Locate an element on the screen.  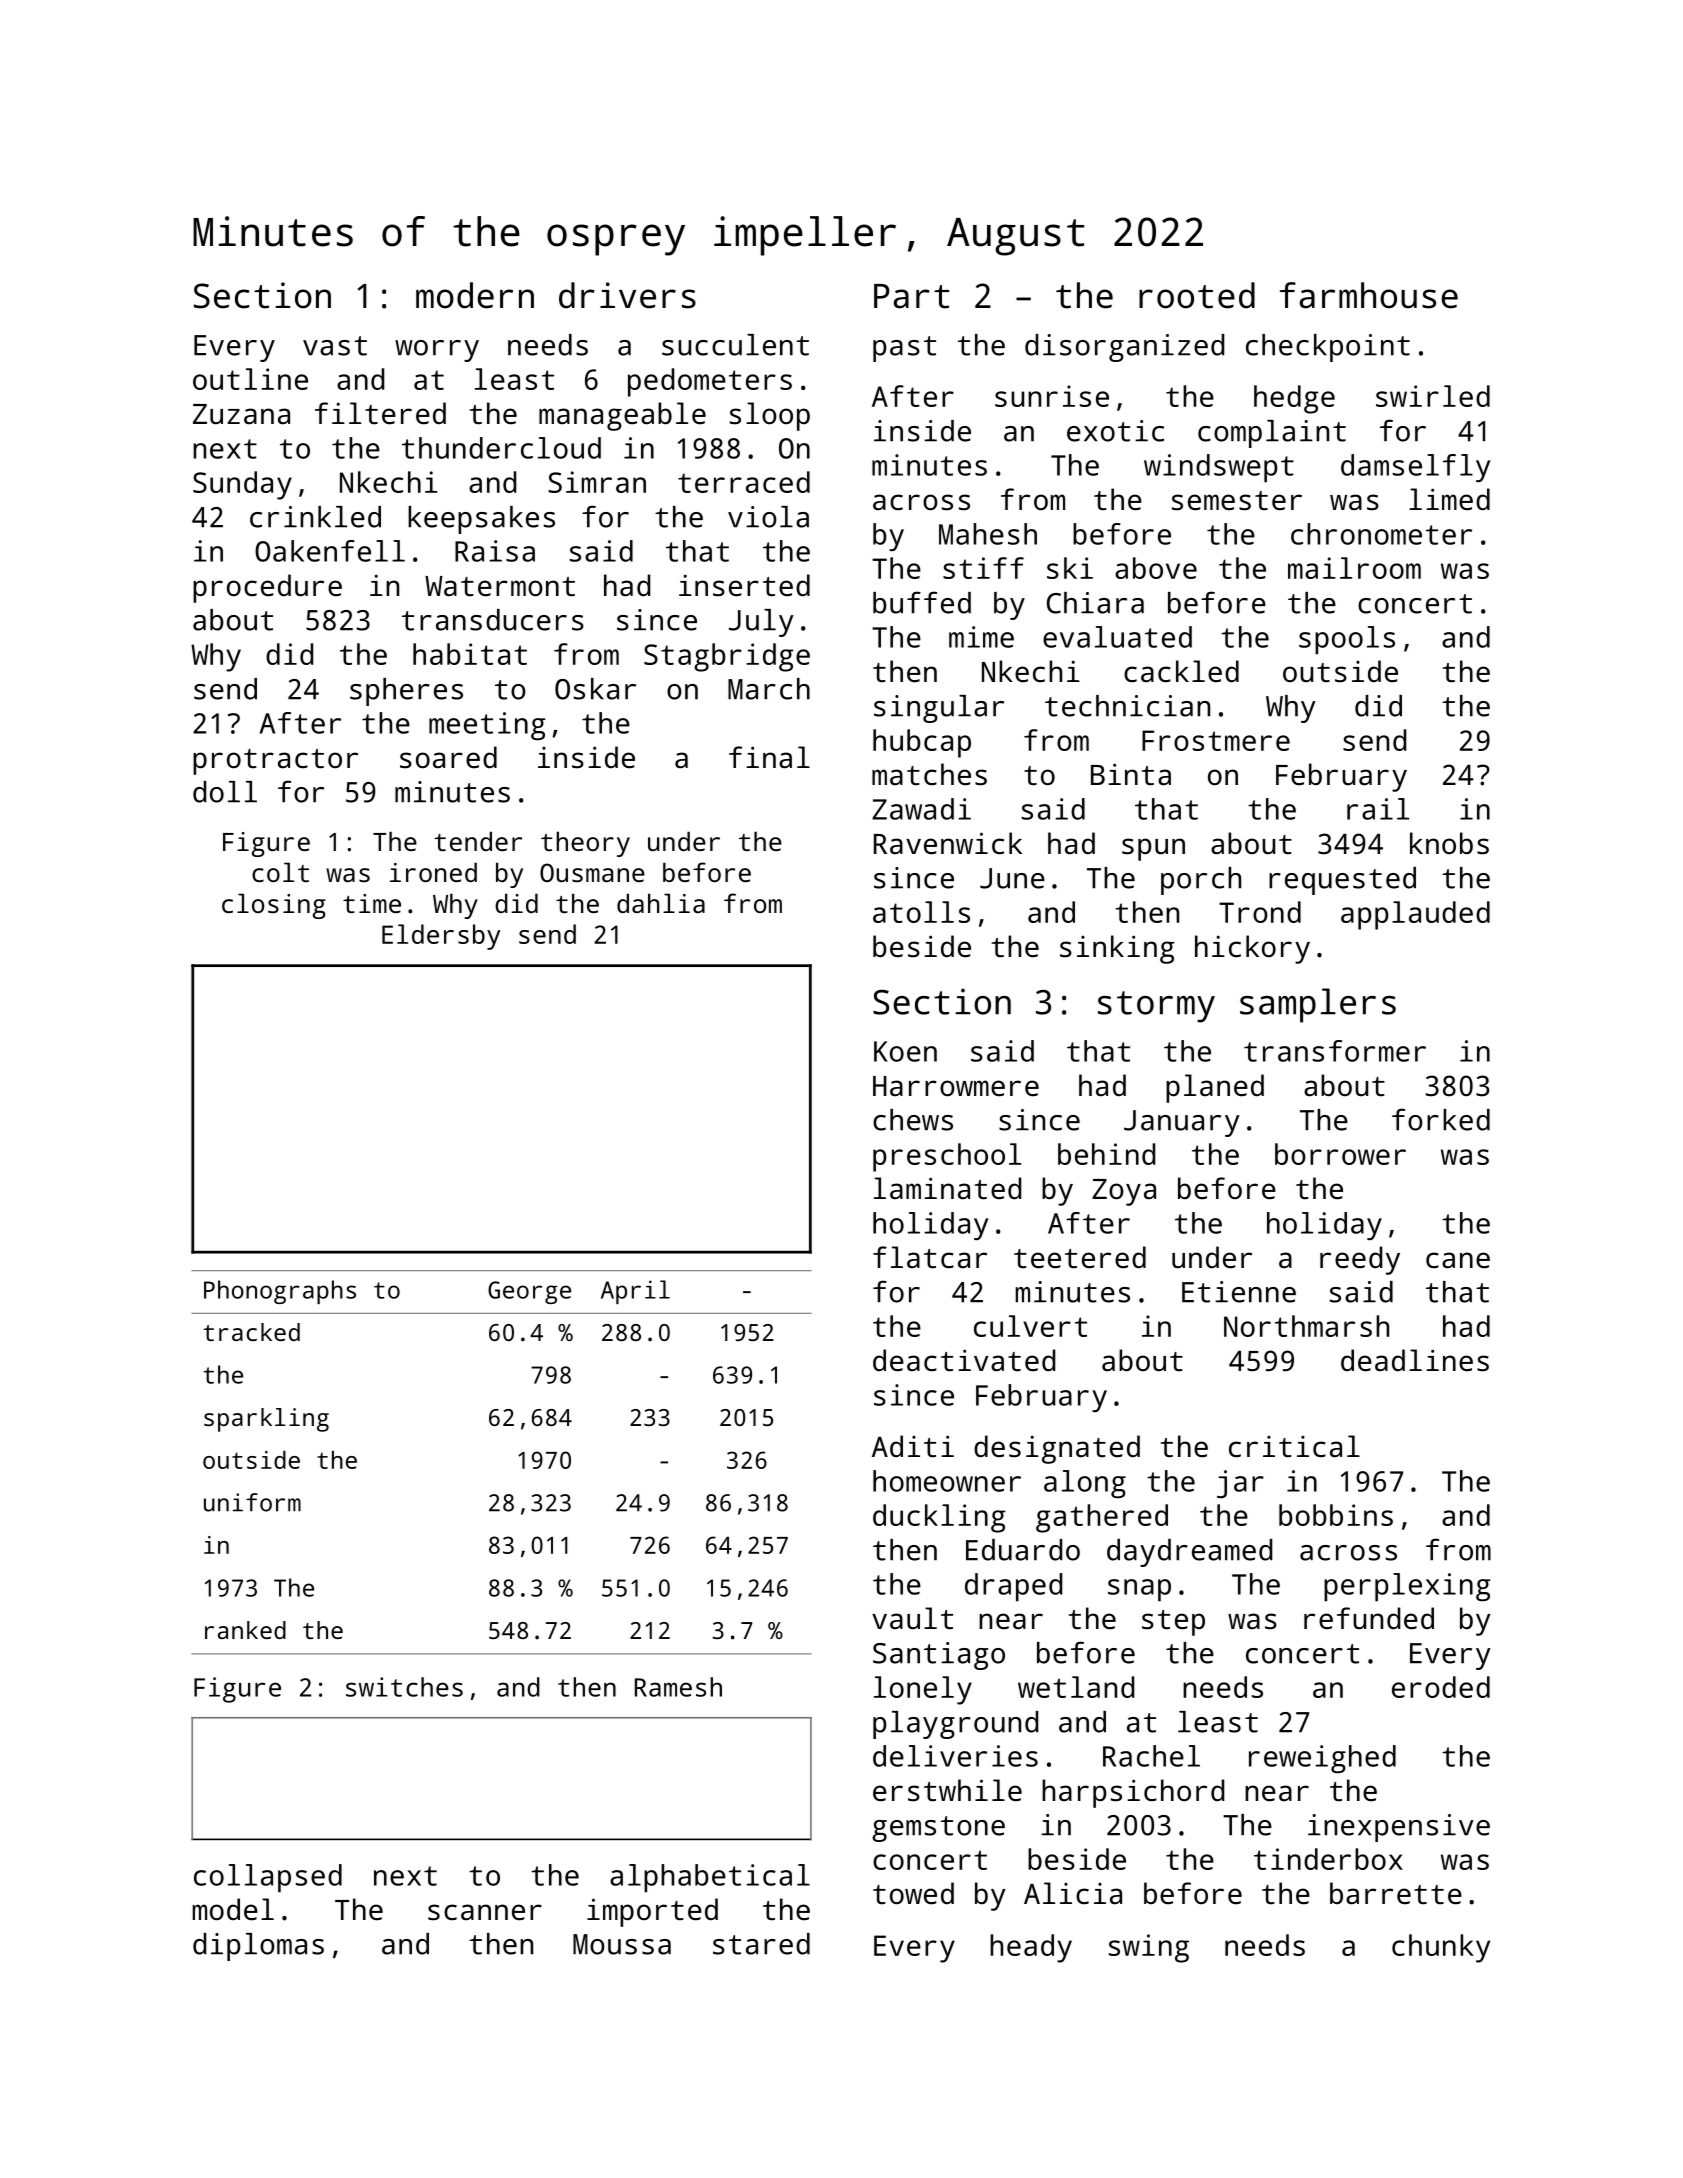
closing is located at coordinates (274, 906).
